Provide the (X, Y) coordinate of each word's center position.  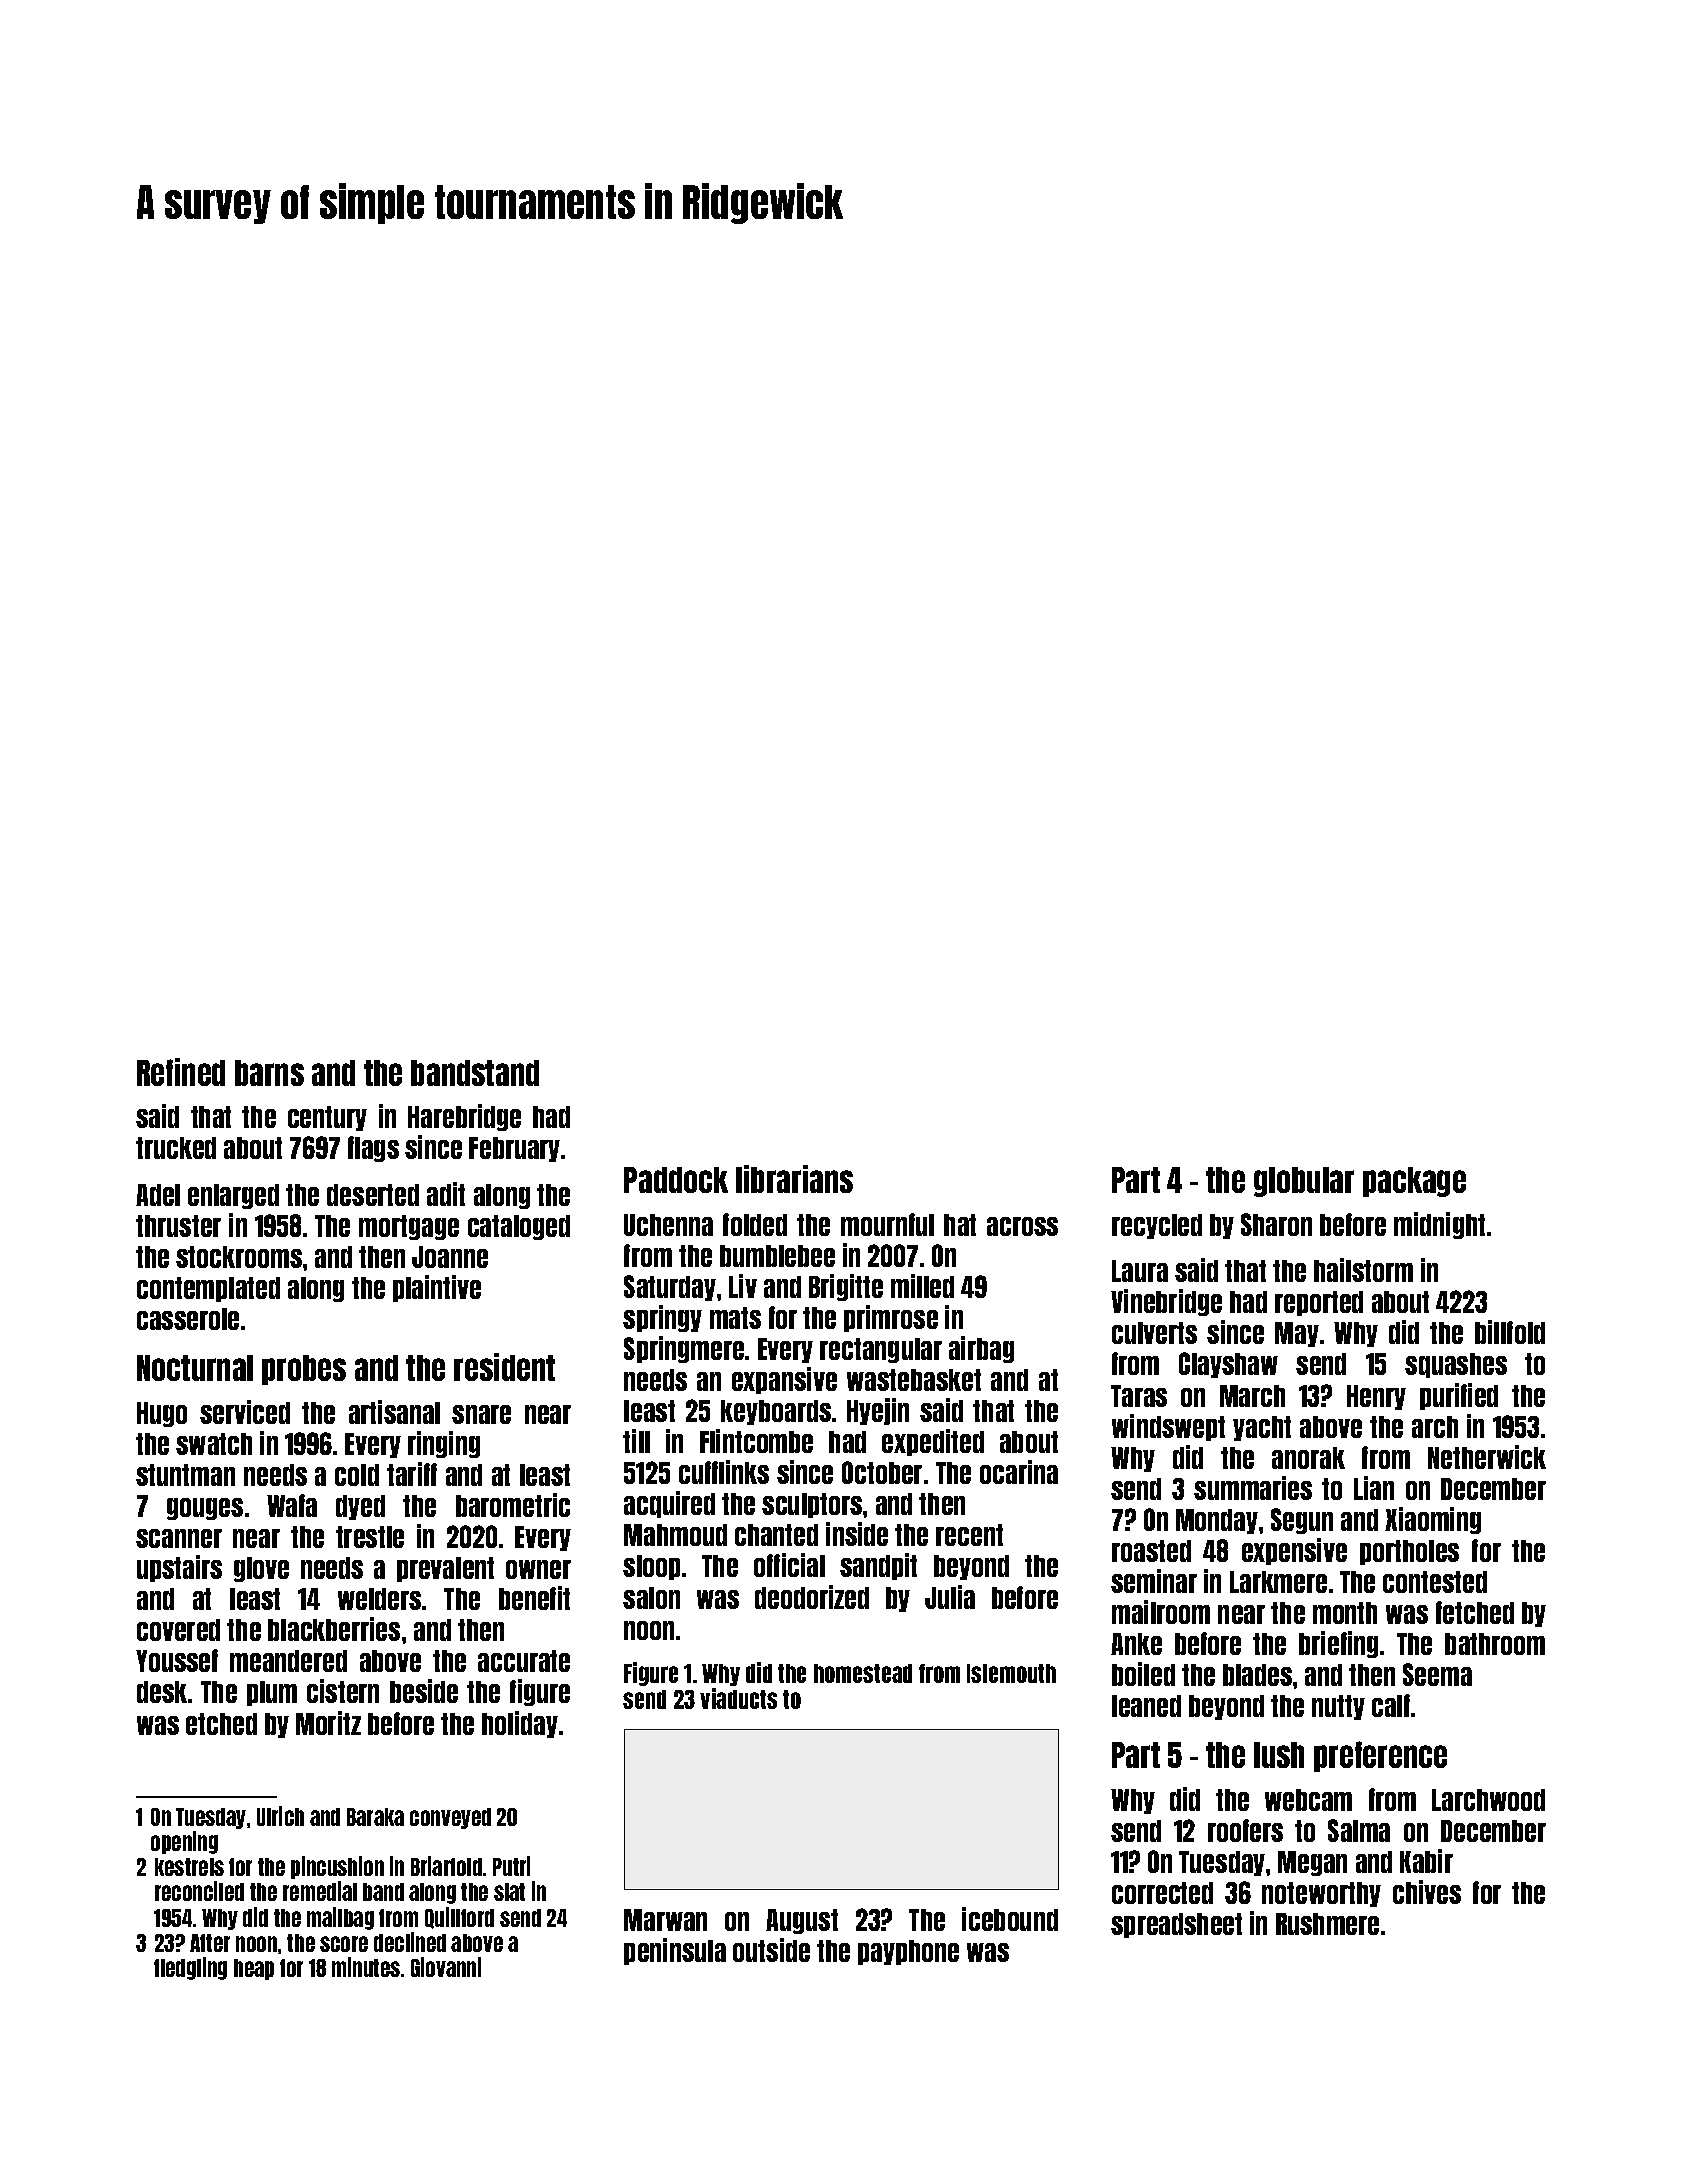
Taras (1139, 1396)
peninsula (675, 1951)
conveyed (450, 1818)
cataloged (519, 1227)
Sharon (1276, 1224)
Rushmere (1327, 1924)
